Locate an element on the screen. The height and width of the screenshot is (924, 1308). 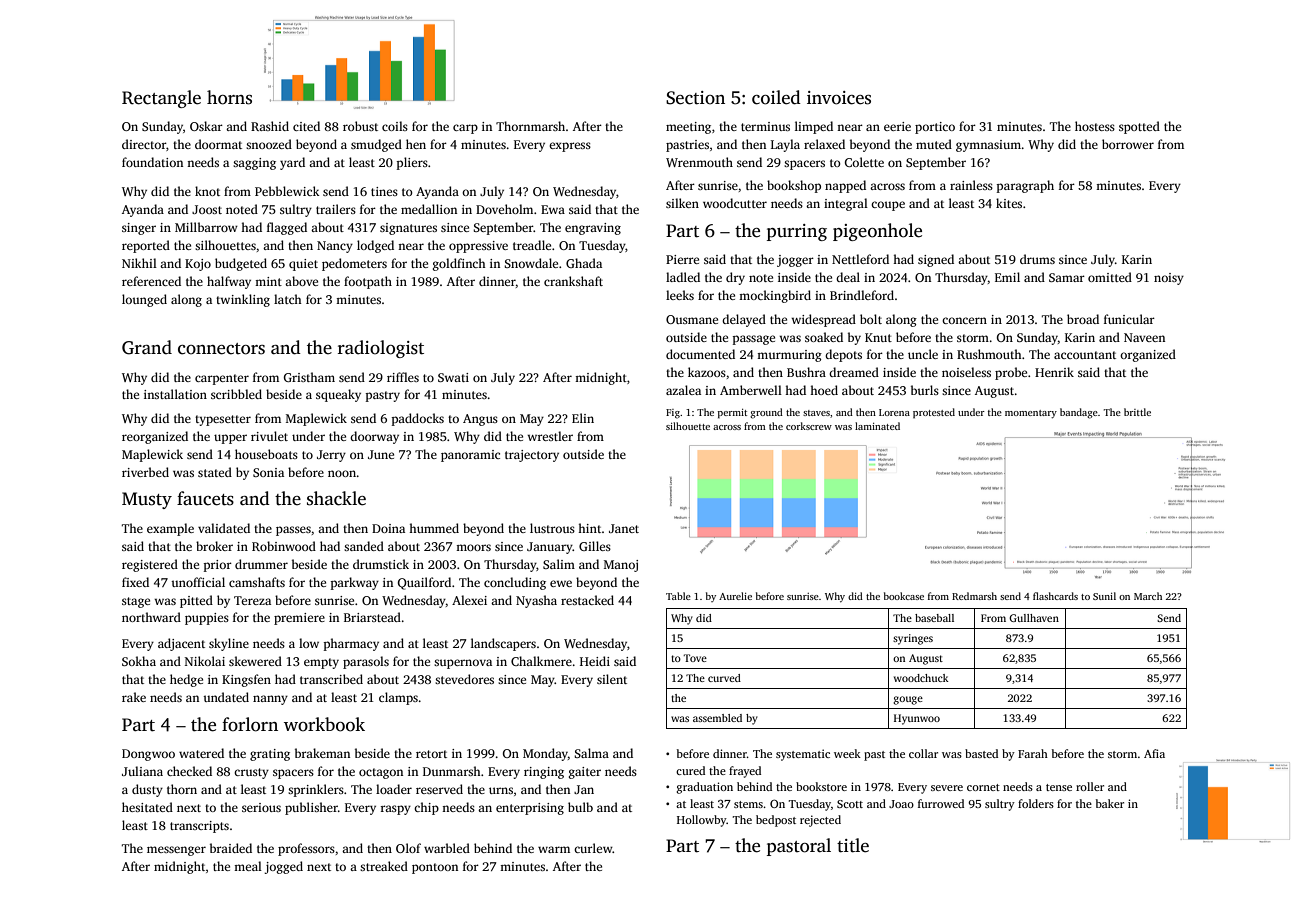
Heidi is located at coordinates (595, 661).
